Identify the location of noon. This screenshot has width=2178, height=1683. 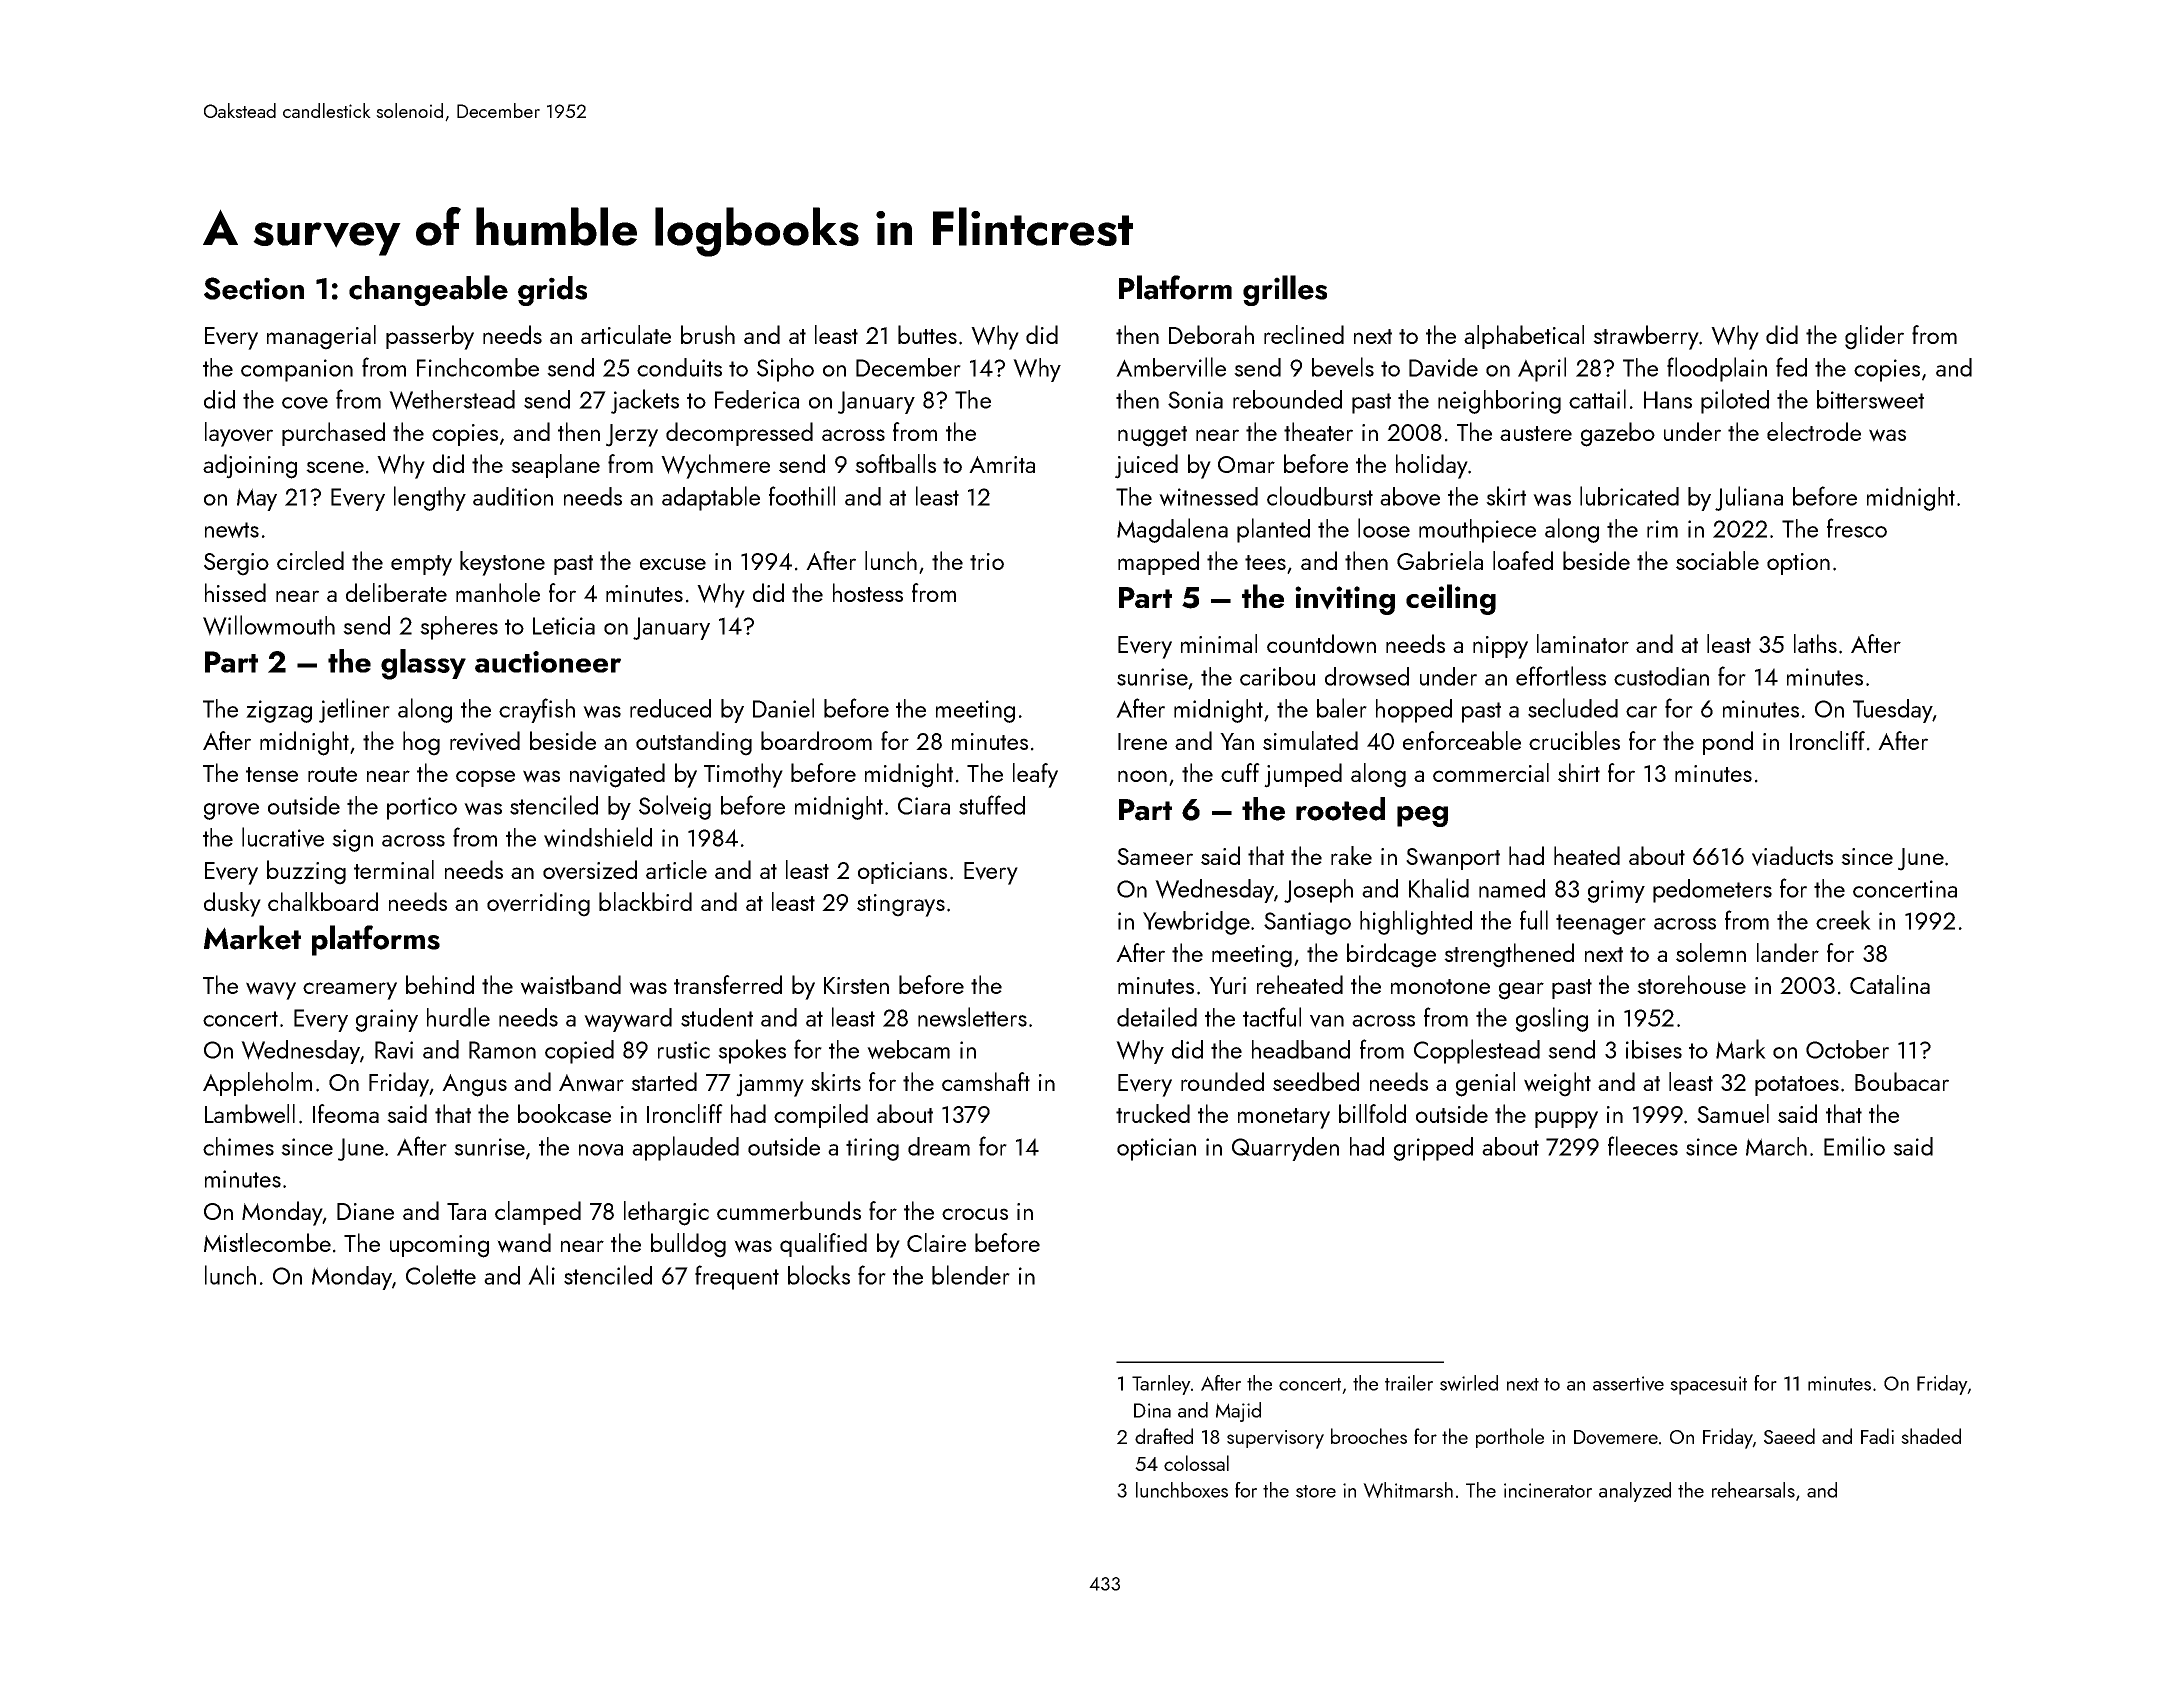
(1142, 776).
